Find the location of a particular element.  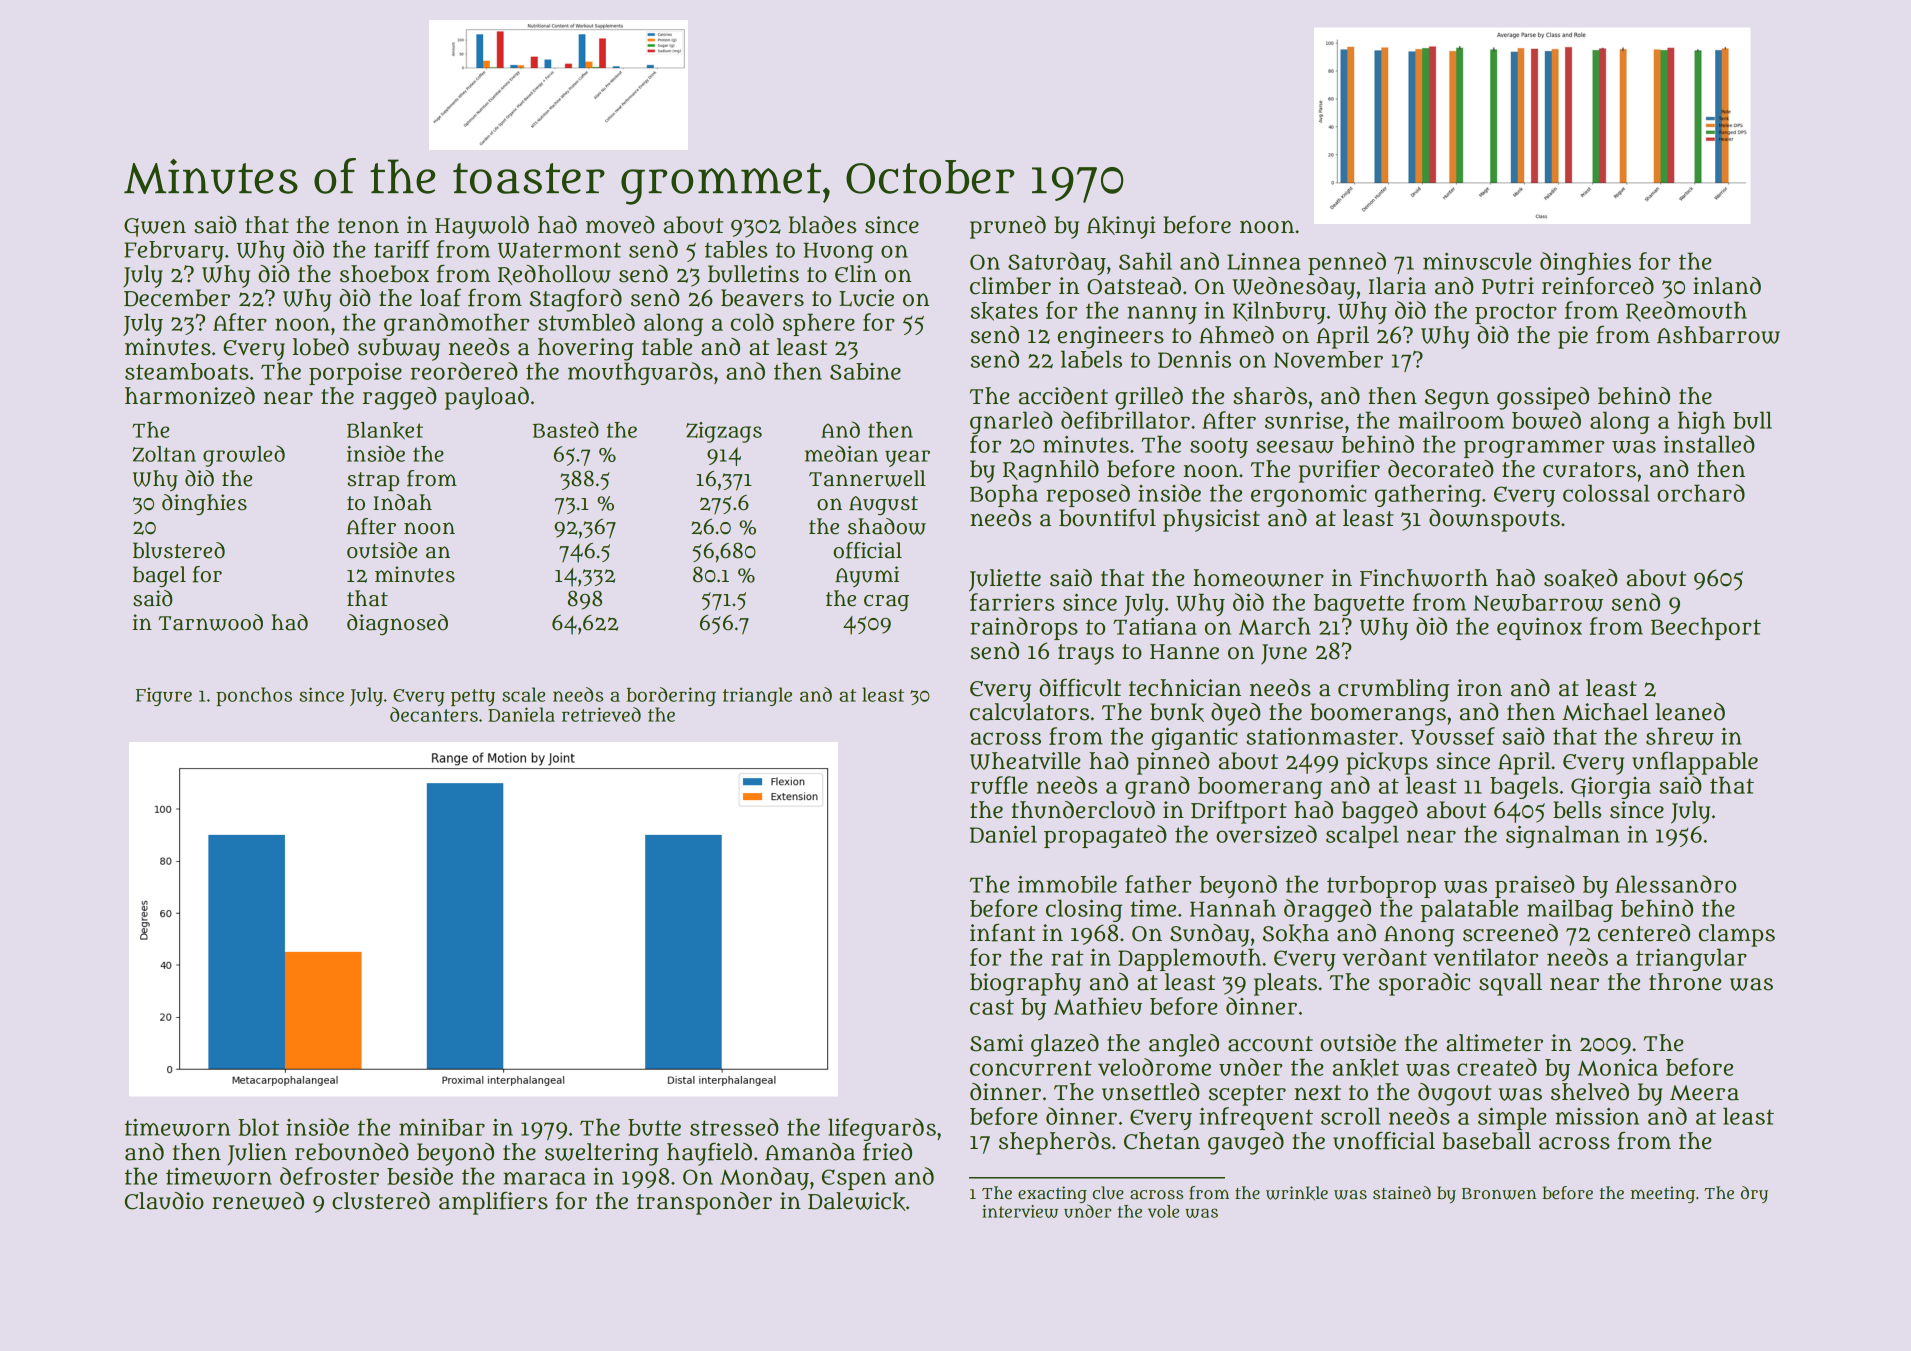

Sami is located at coordinates (996, 1043).
